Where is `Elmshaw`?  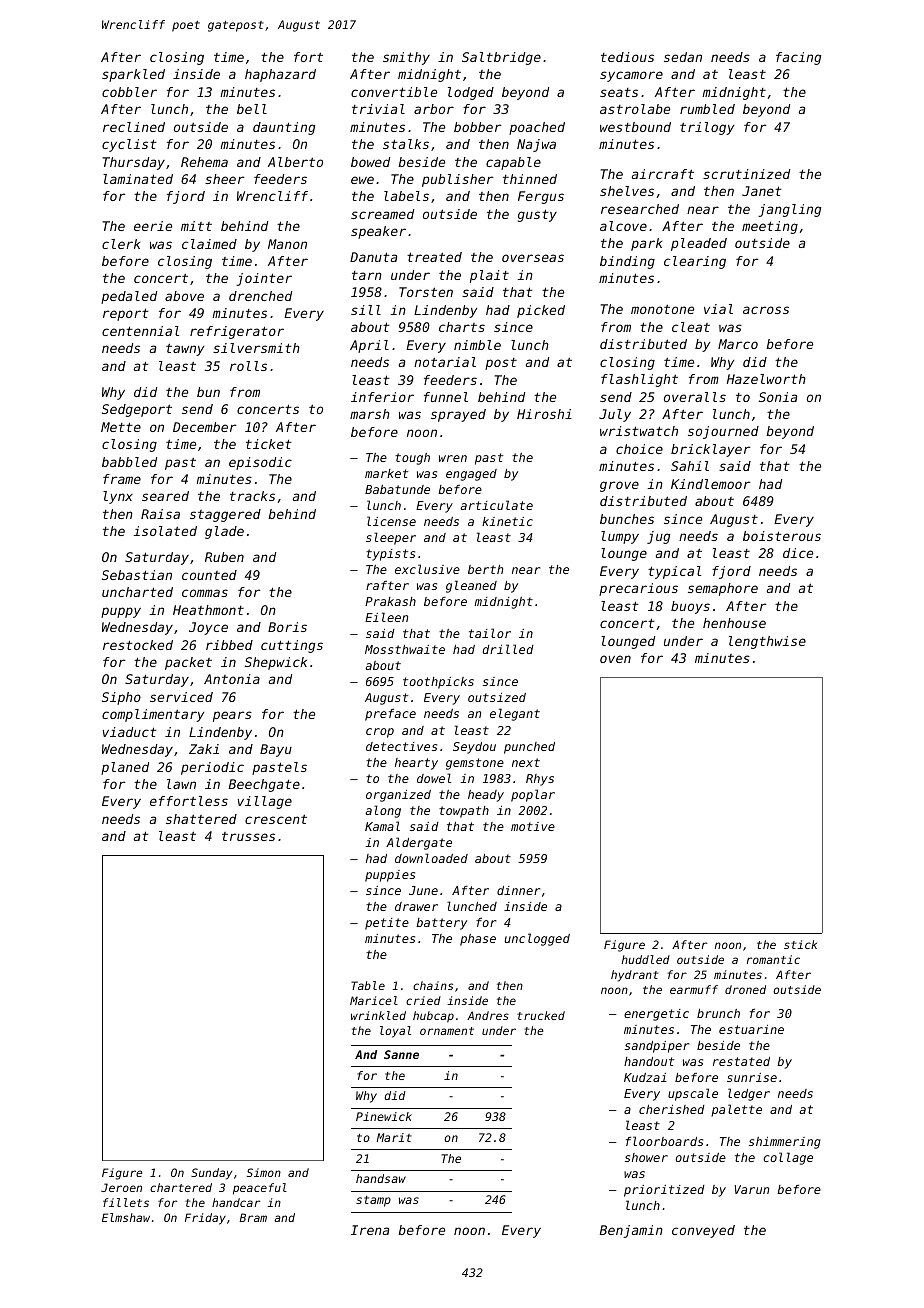 Elmshaw is located at coordinates (126, 1217).
